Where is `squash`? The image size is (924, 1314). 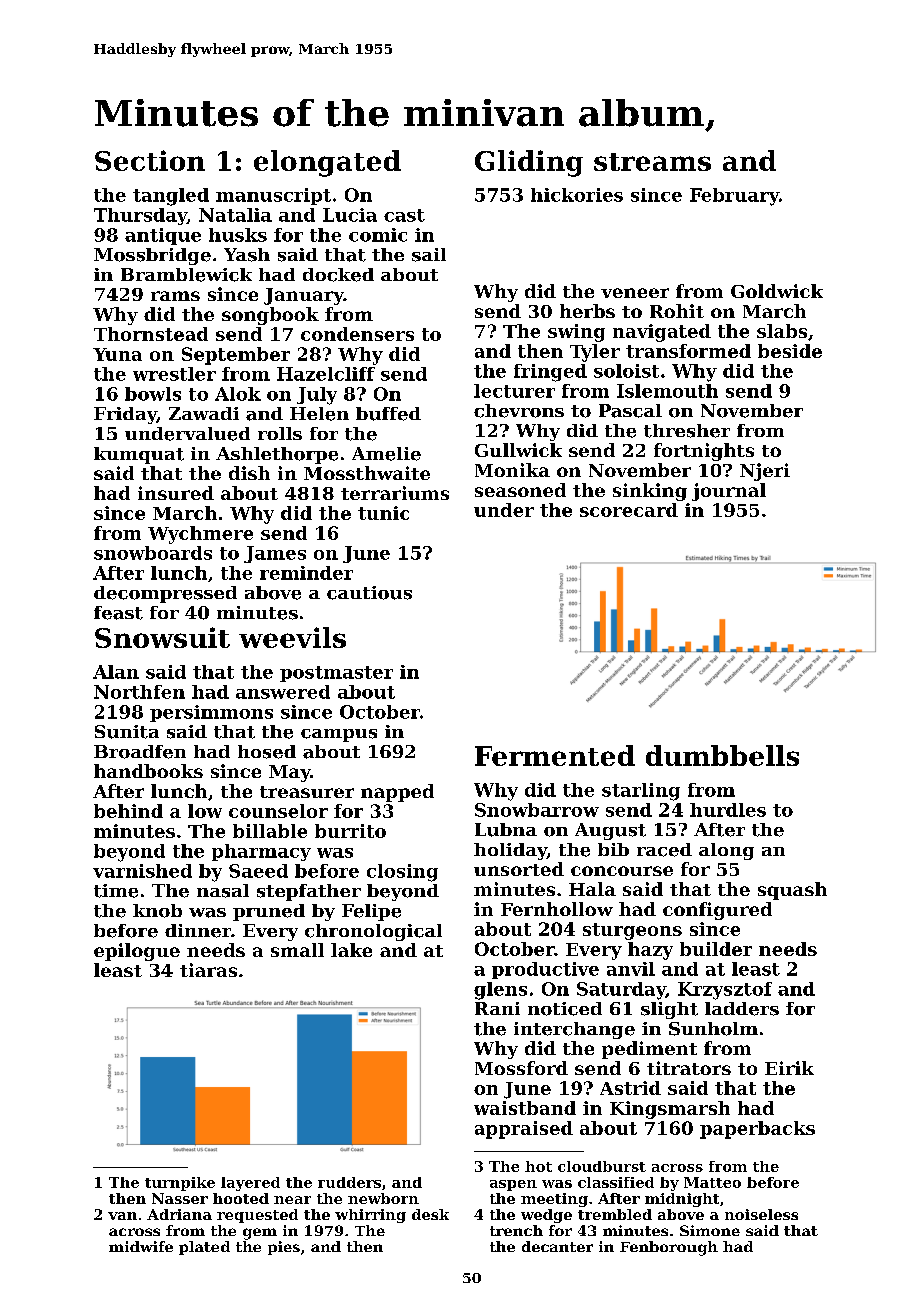 squash is located at coordinates (792, 891).
